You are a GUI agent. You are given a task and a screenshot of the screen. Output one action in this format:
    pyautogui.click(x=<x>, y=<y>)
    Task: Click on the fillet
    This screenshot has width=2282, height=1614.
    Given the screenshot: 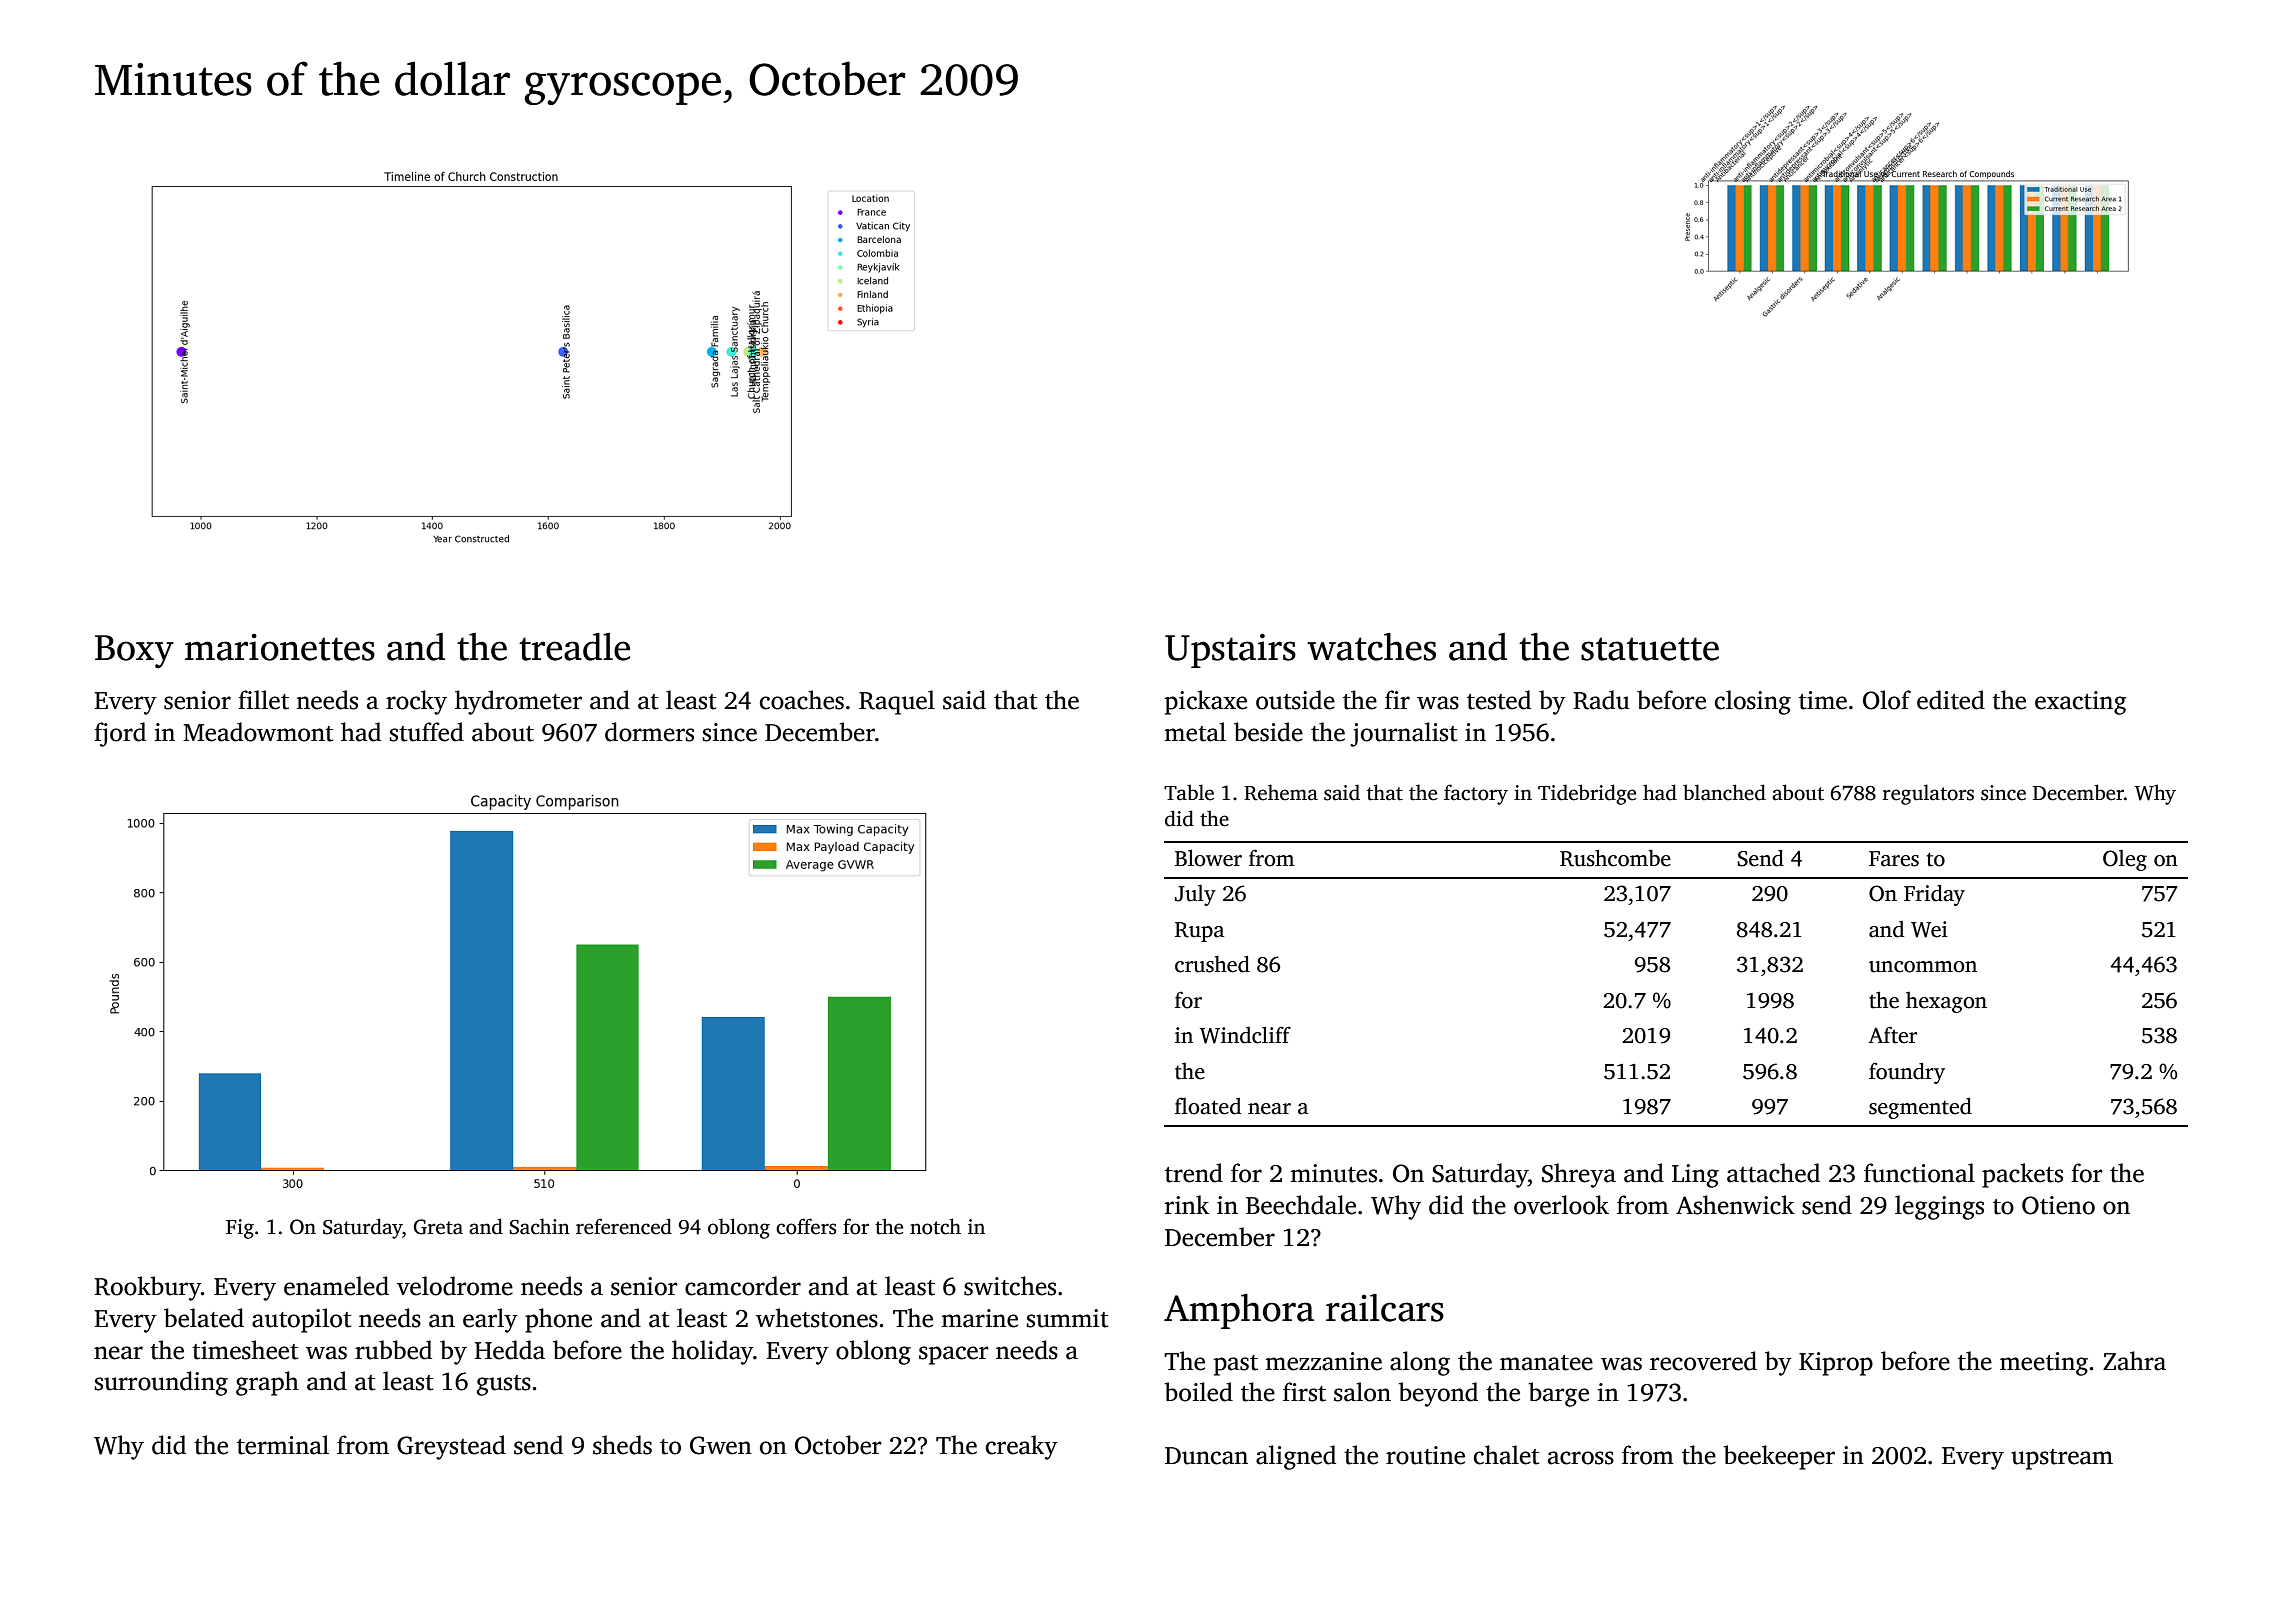 What is the action you would take?
    pyautogui.click(x=263, y=700)
